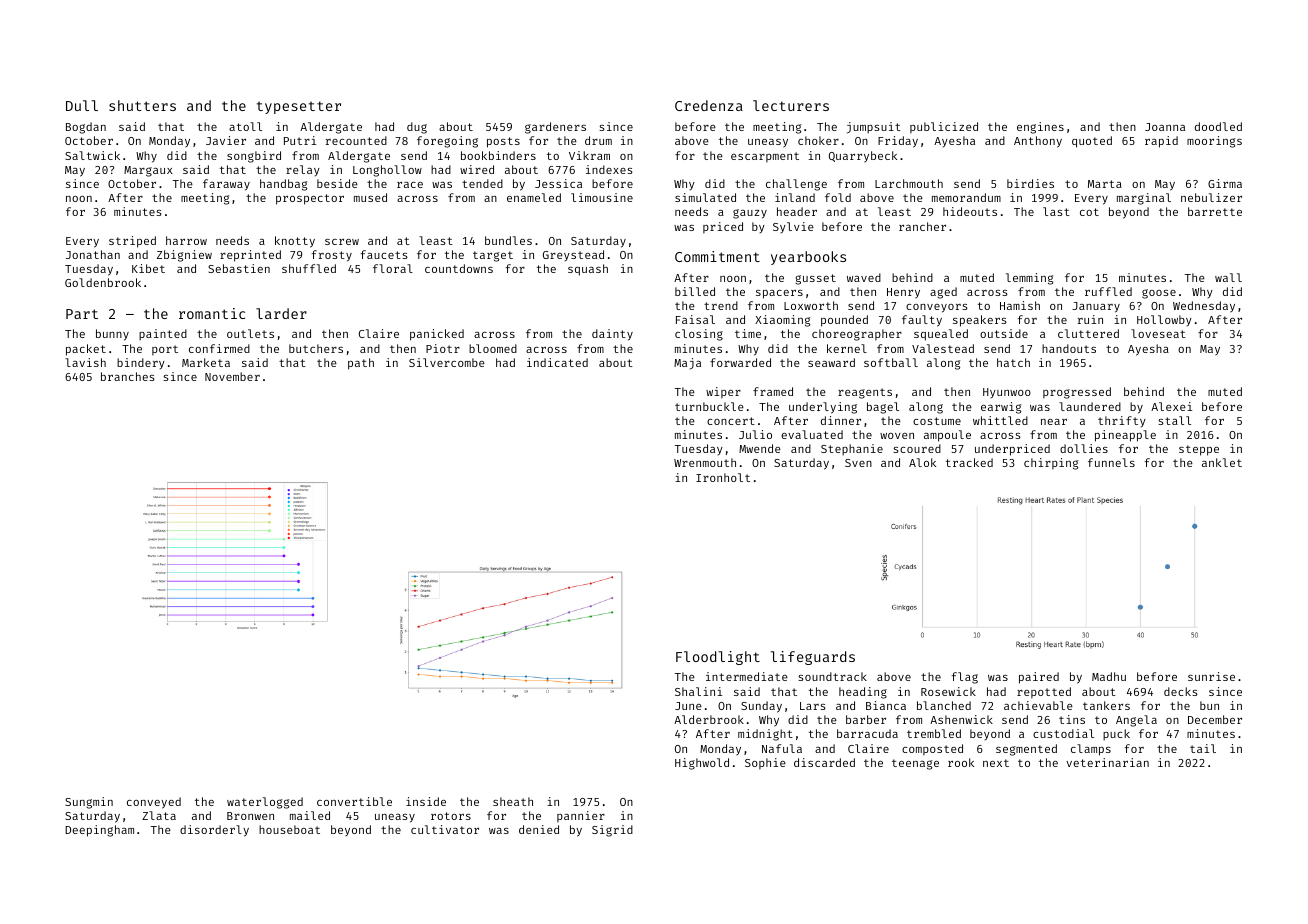  I want to click on waterlogged, so click(265, 803).
